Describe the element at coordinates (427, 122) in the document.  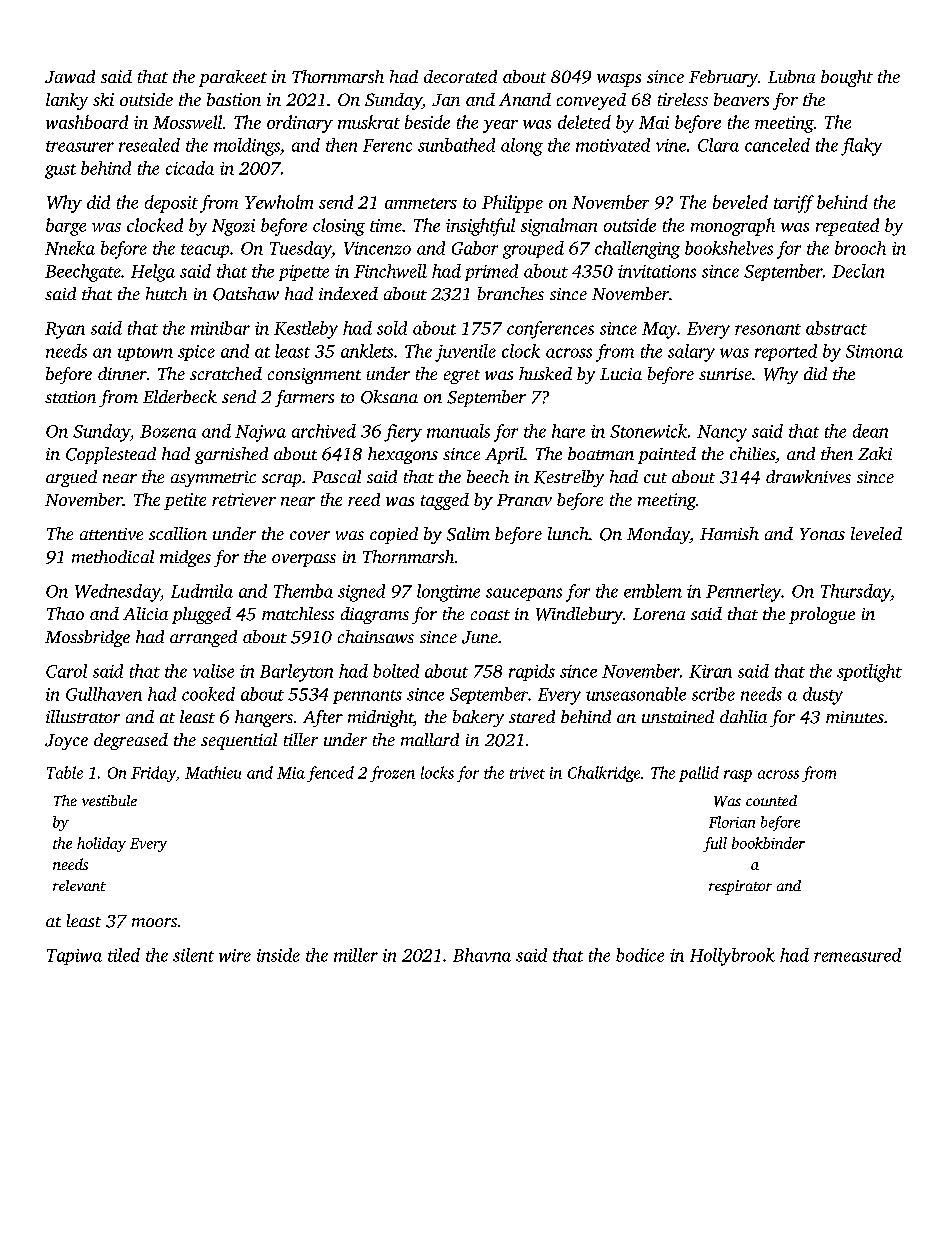
I see `beside` at that location.
